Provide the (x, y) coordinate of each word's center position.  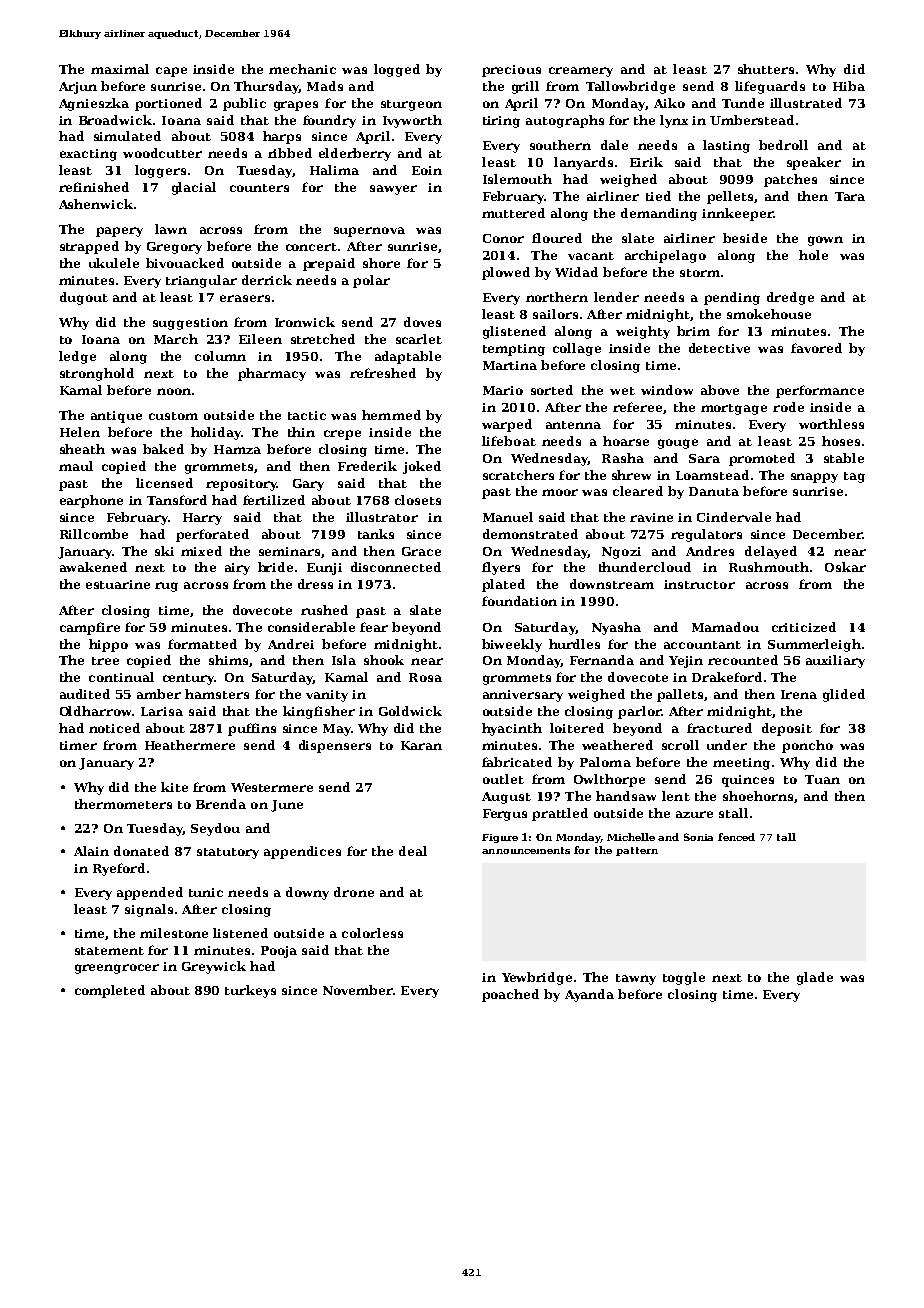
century (188, 679)
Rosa (425, 677)
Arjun (78, 88)
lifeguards (770, 87)
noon (174, 391)
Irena (799, 694)
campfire (90, 628)
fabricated (517, 762)
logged (397, 70)
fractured (719, 728)
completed (110, 991)
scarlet (419, 339)
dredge (790, 298)
